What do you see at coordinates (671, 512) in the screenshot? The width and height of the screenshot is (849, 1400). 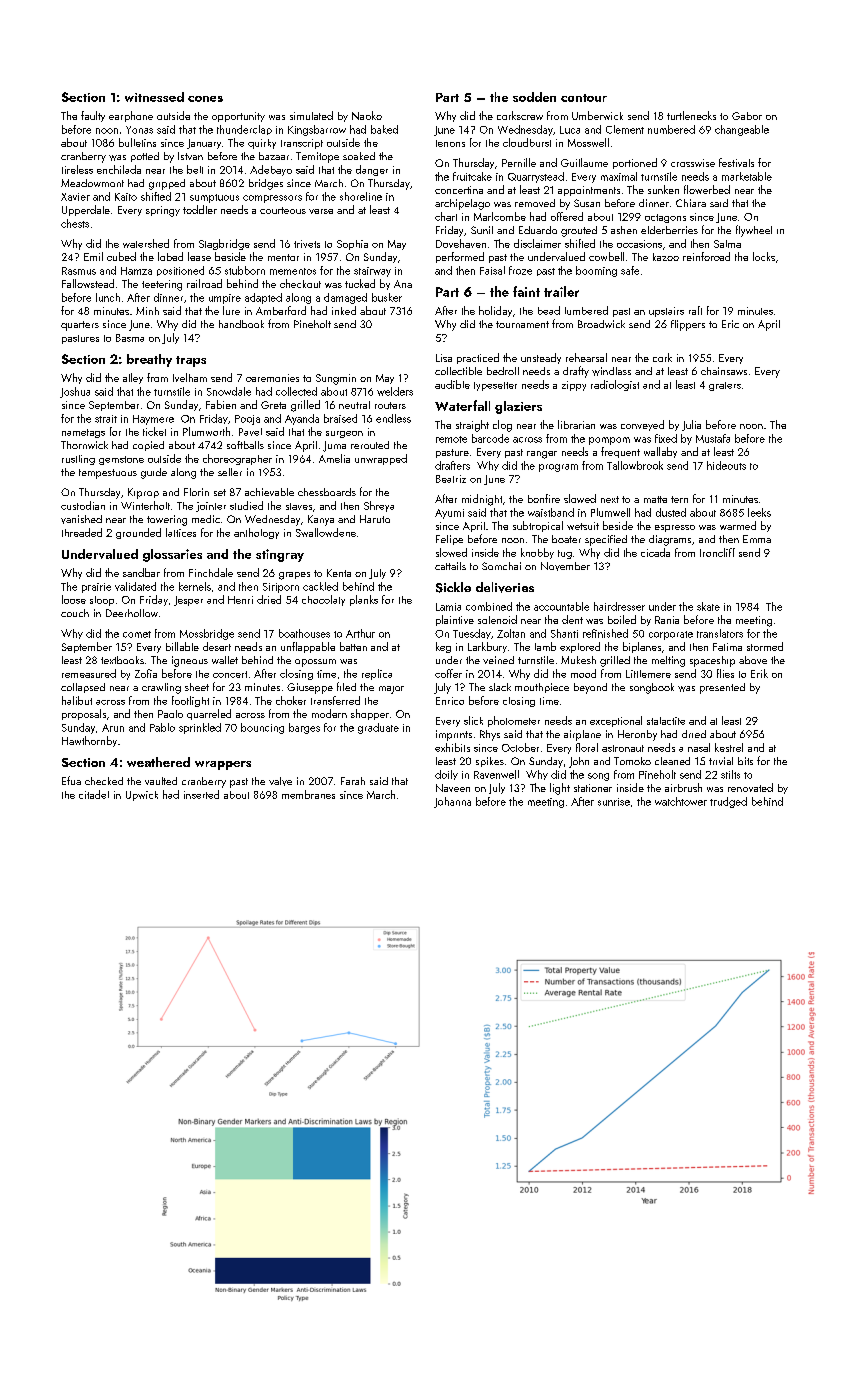 I see `dusted` at bounding box center [671, 512].
